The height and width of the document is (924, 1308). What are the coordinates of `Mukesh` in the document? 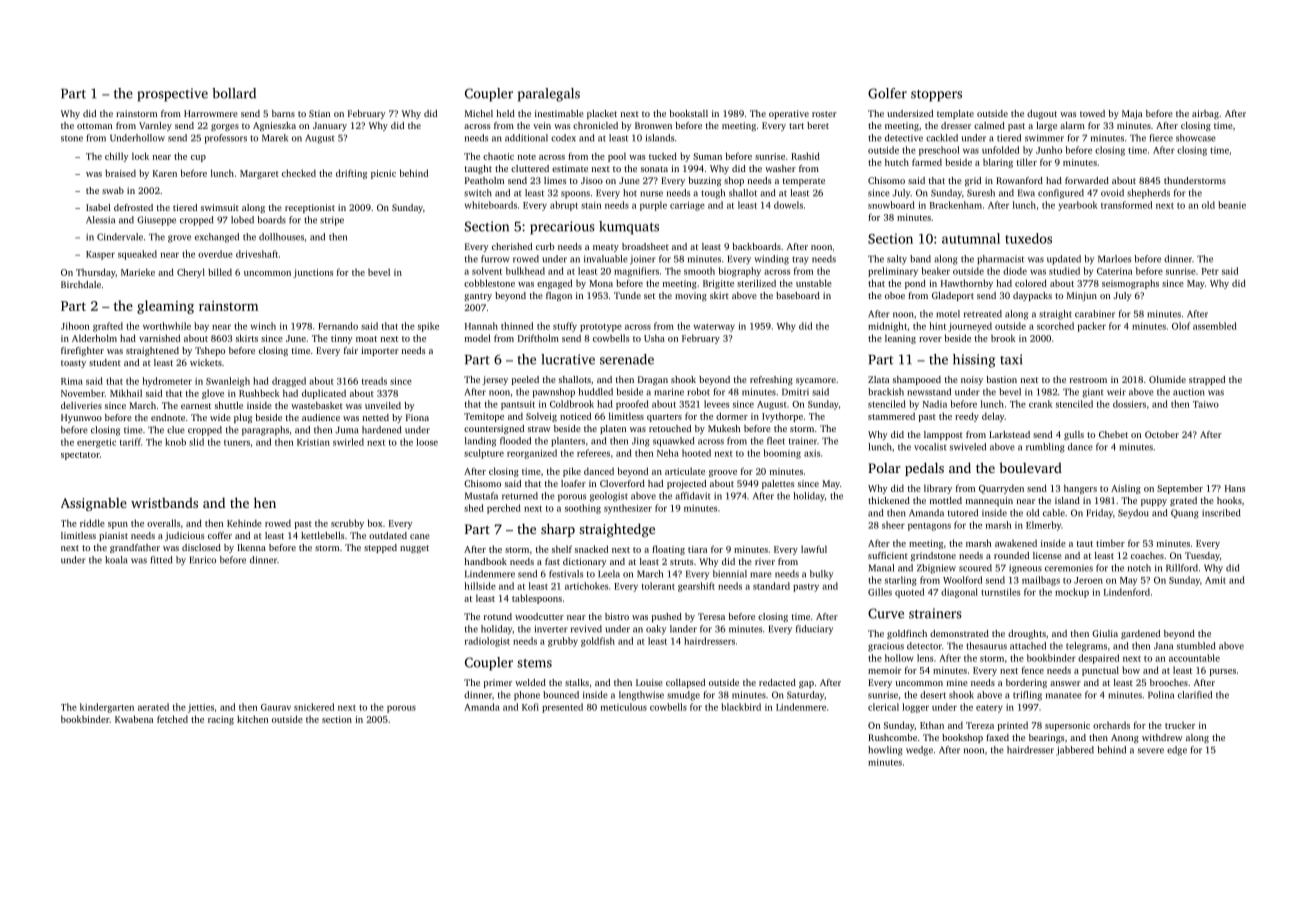 It's located at (724, 428).
